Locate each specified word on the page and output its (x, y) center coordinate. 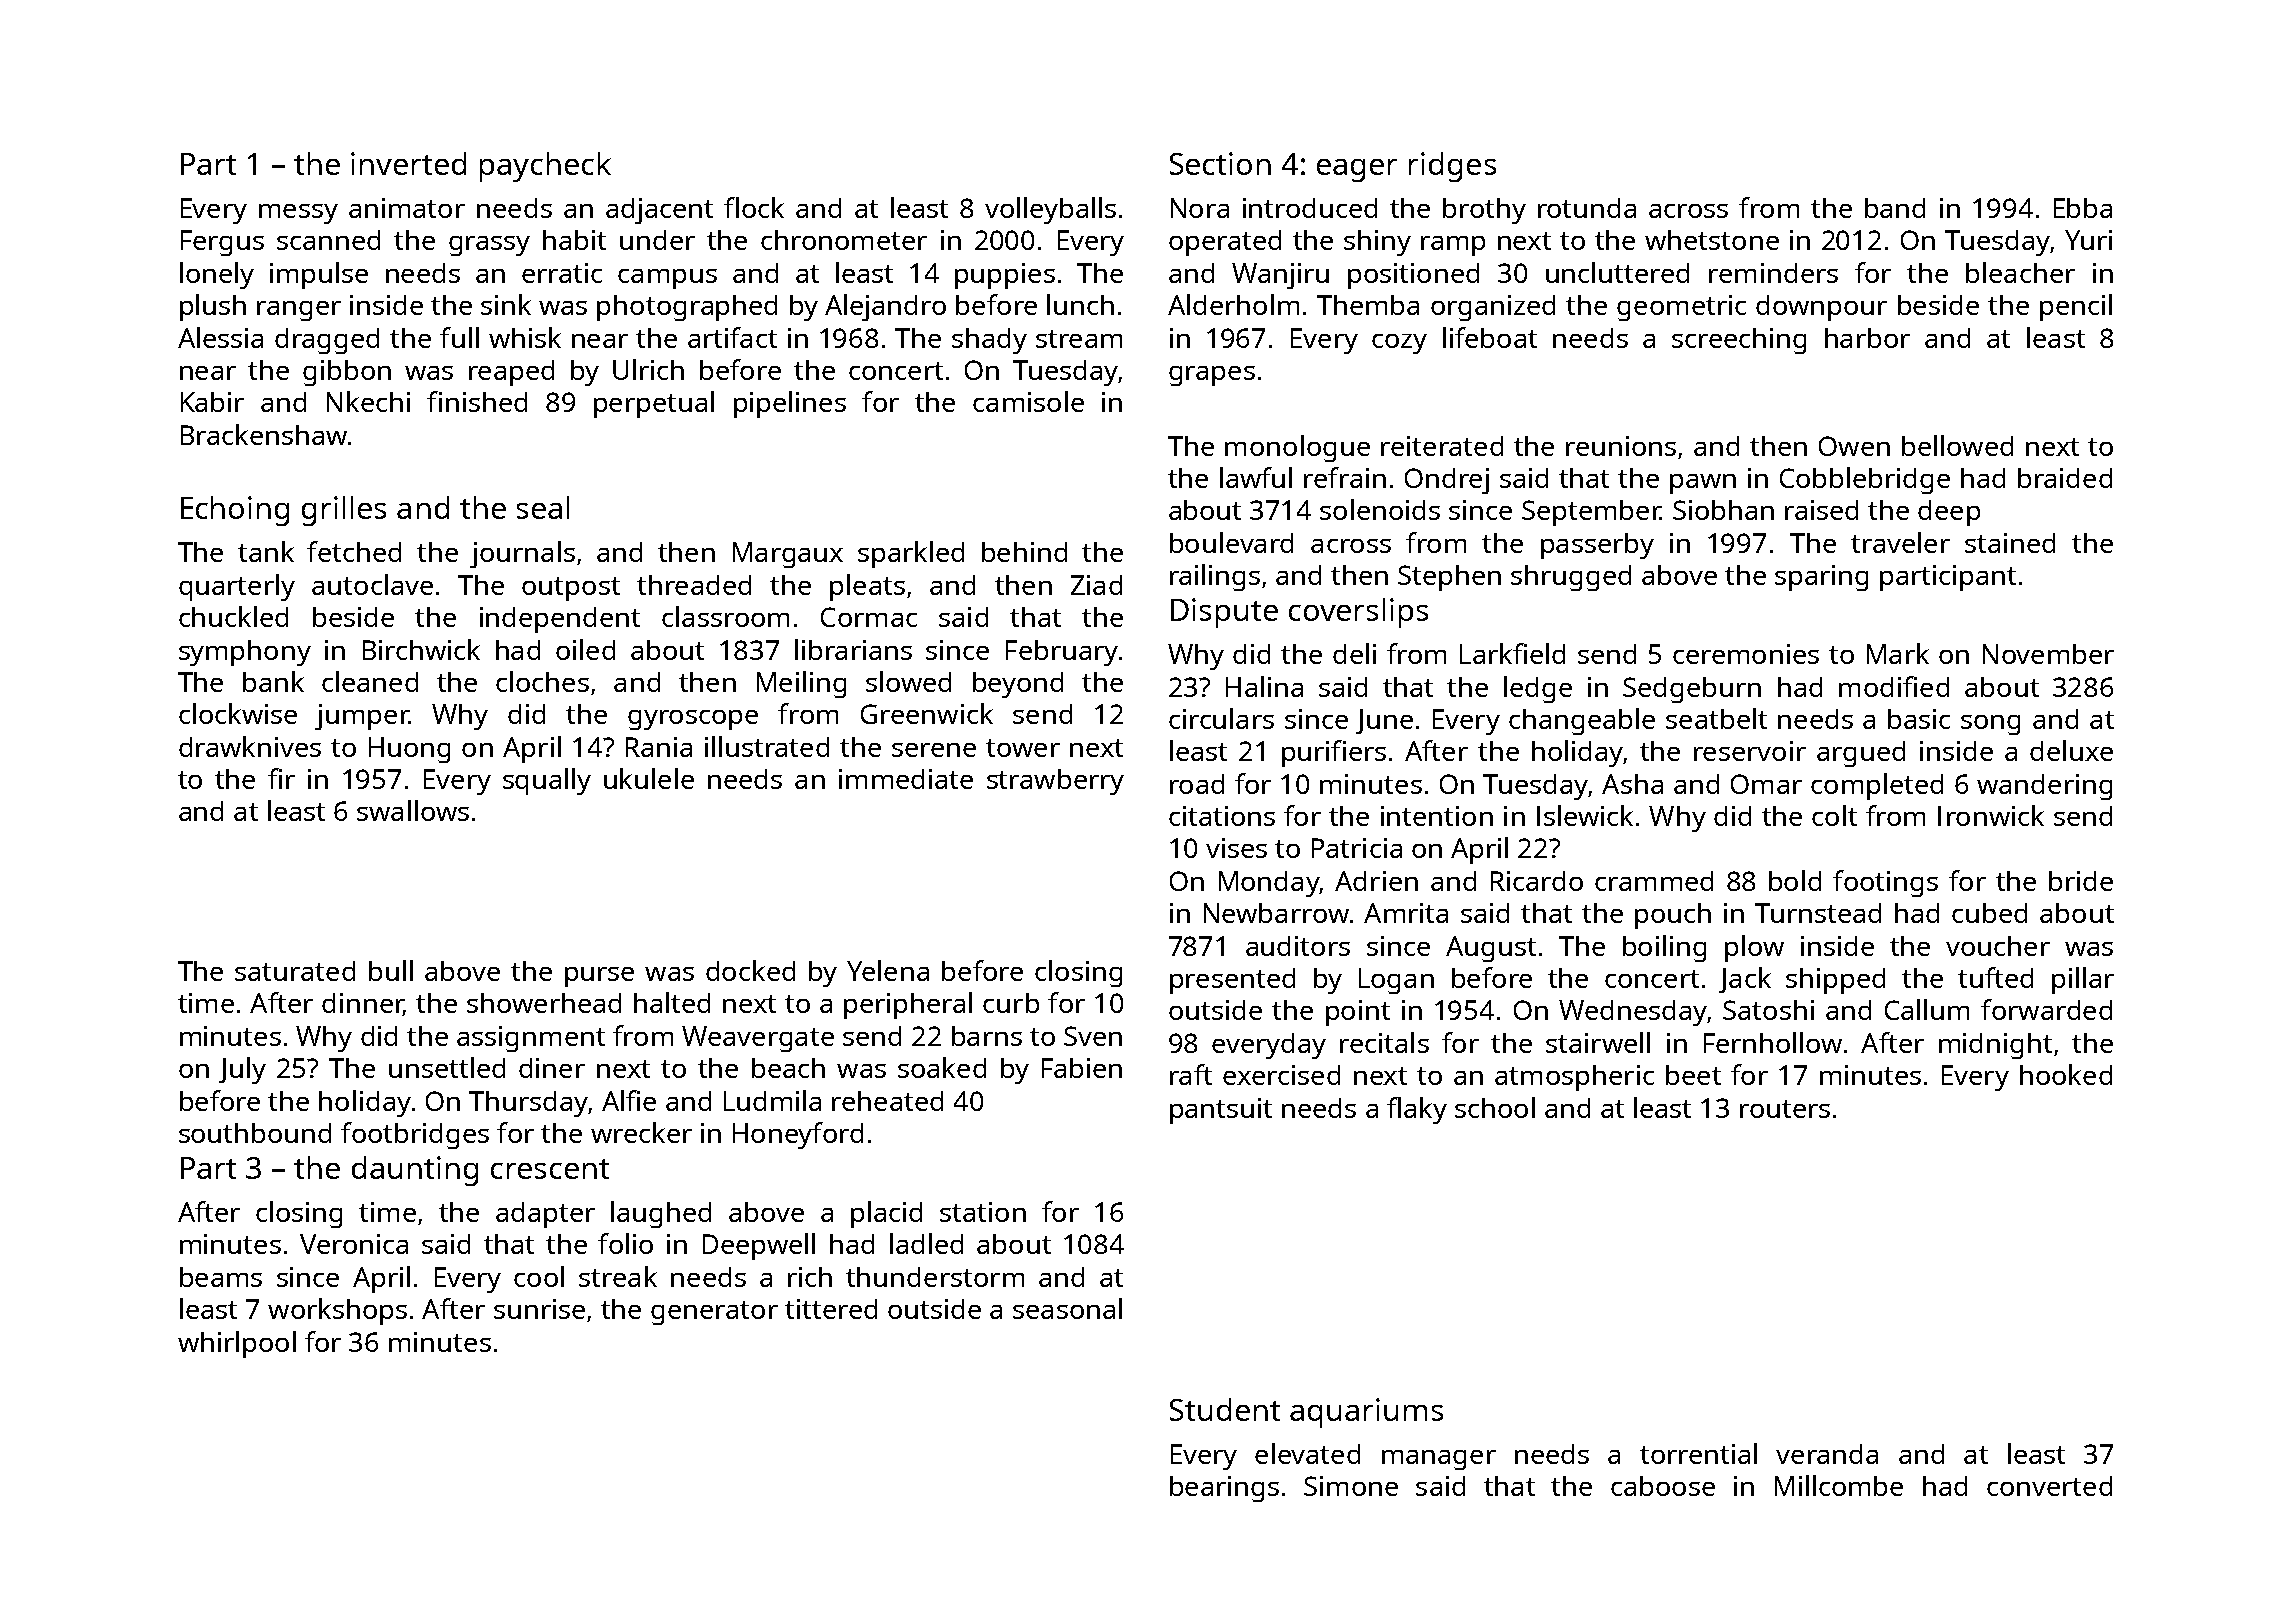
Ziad (1096, 585)
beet (1693, 1075)
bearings (1224, 1489)
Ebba (2083, 208)
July (242, 1070)
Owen (1854, 446)
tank (266, 551)
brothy (1484, 211)
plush (213, 307)
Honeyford (798, 1135)
